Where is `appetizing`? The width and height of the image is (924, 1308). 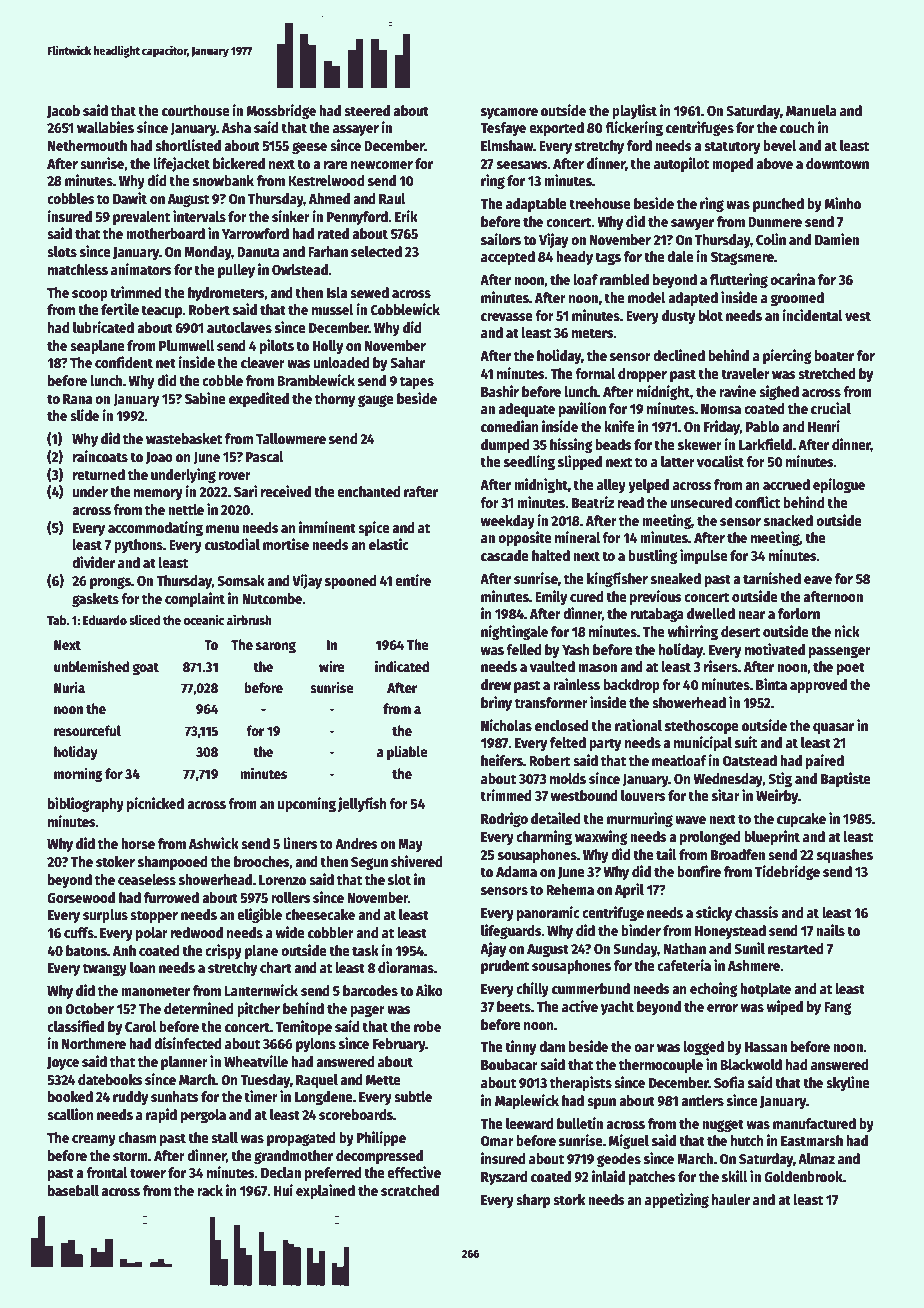 appetizing is located at coordinates (677, 1200).
